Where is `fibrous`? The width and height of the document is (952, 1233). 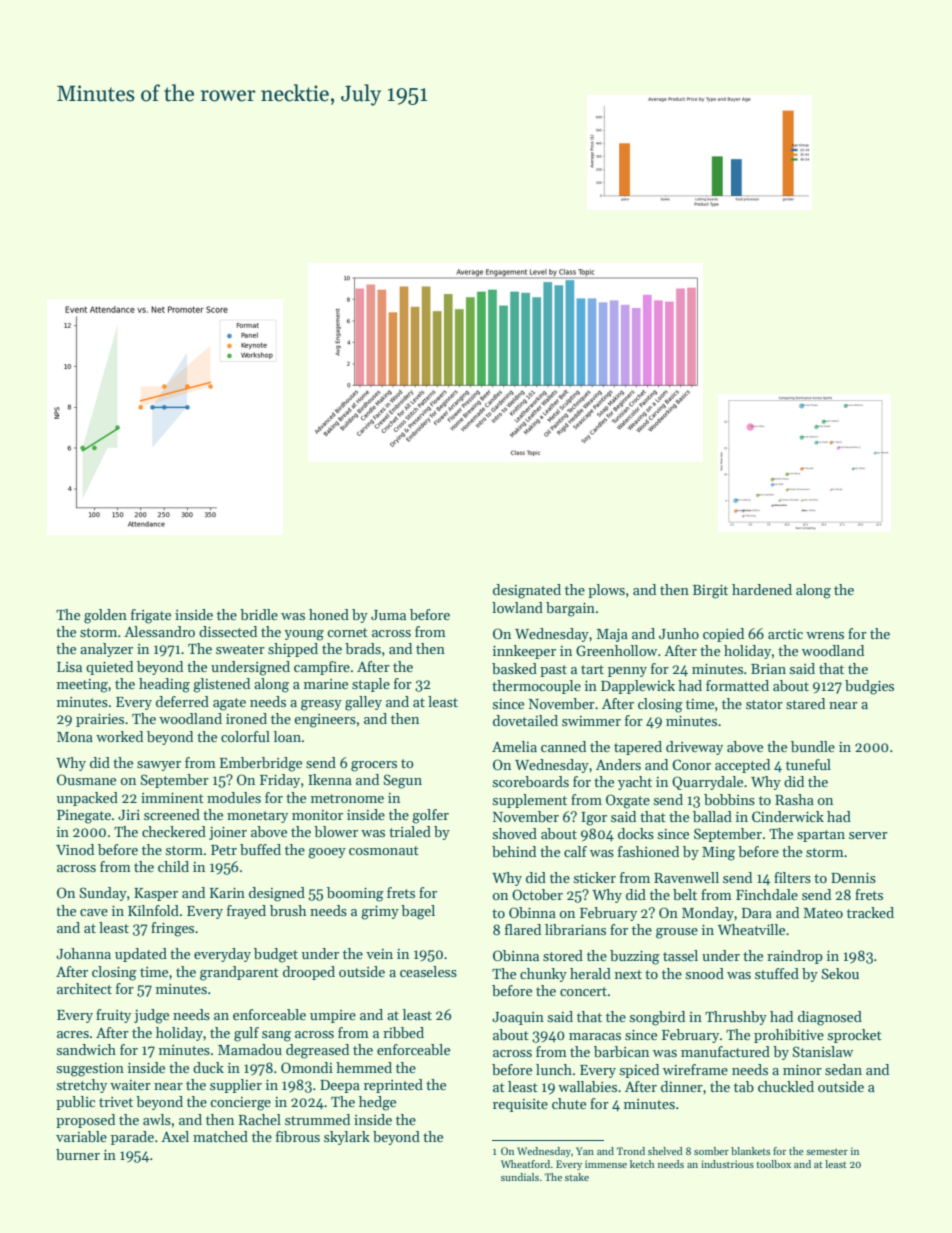
fibrous is located at coordinates (298, 1136).
